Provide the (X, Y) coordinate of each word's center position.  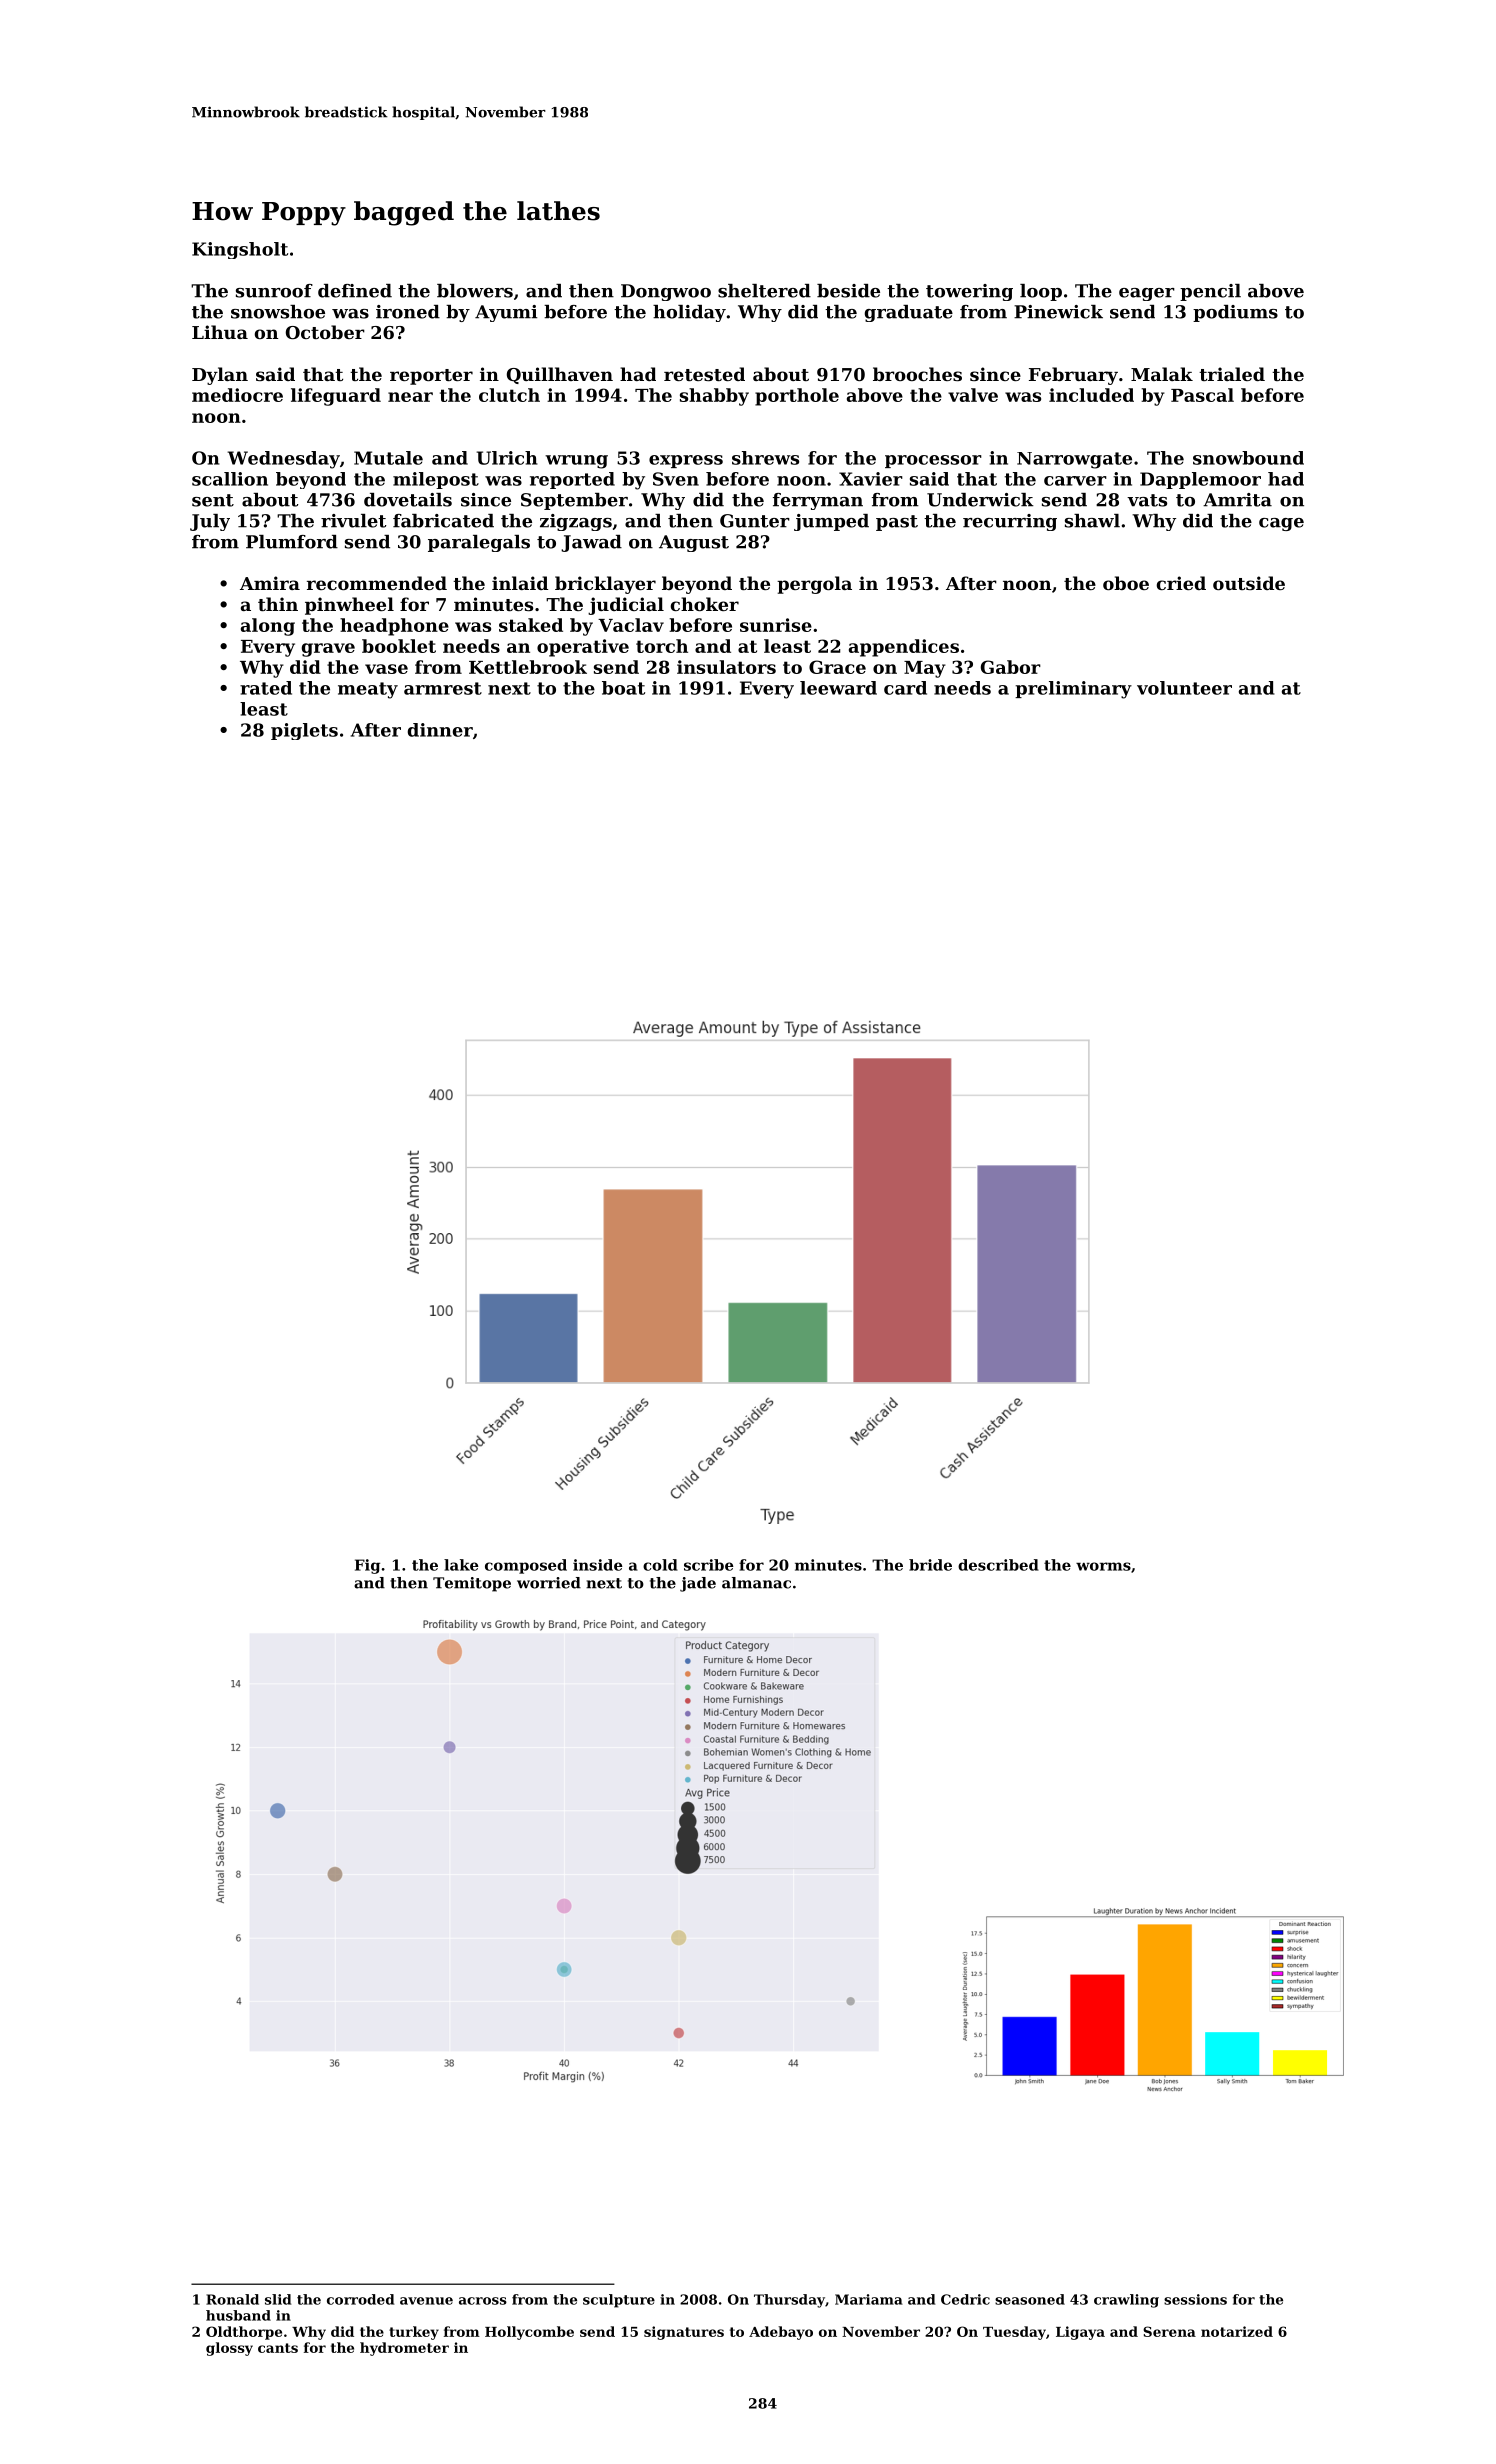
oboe (1126, 583)
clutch (509, 395)
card (905, 688)
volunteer (1184, 688)
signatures (684, 2333)
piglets (304, 731)
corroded (360, 2299)
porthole (797, 397)
